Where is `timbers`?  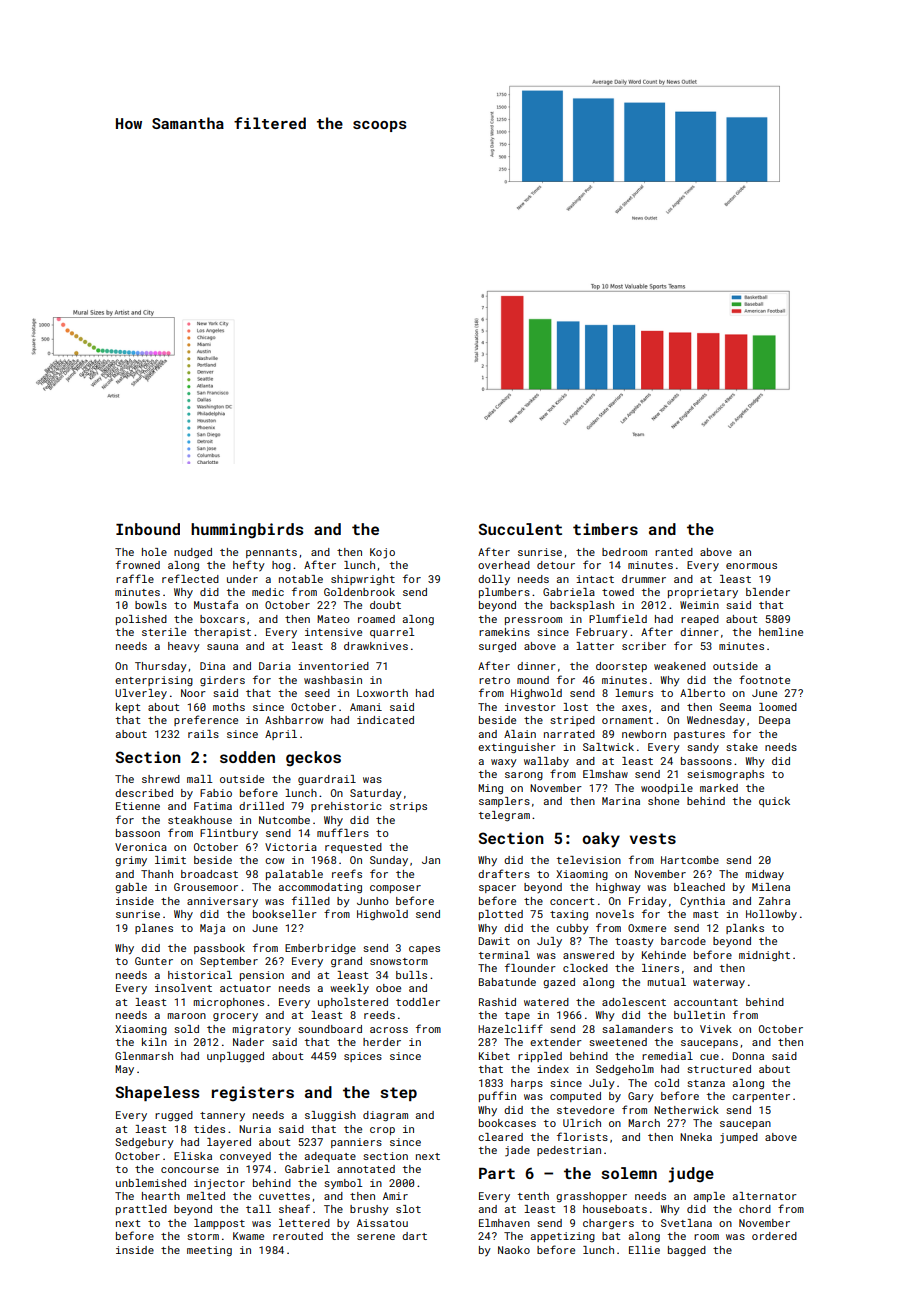 timbers is located at coordinates (605, 529).
